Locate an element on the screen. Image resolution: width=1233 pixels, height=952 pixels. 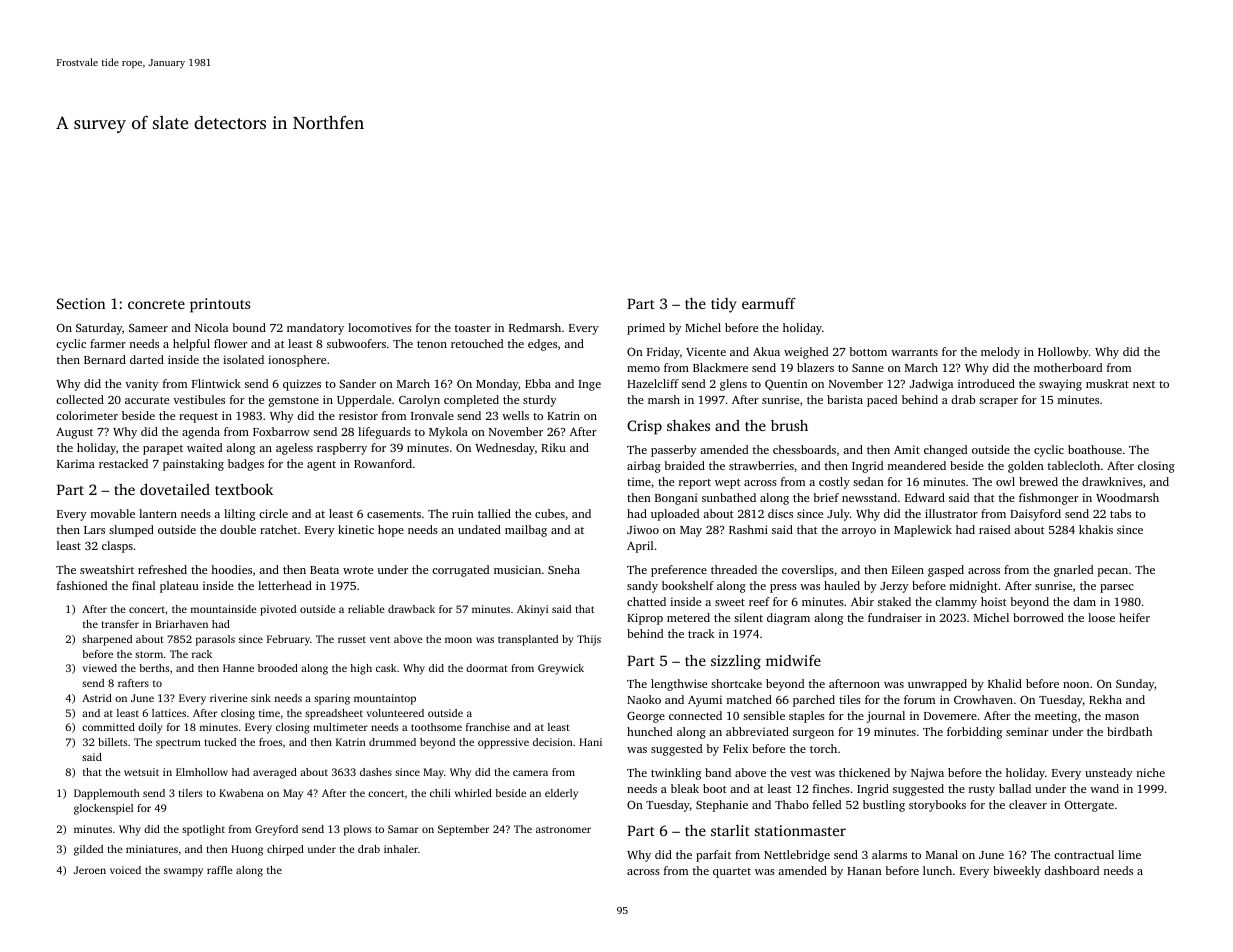
concrete is located at coordinates (156, 304).
